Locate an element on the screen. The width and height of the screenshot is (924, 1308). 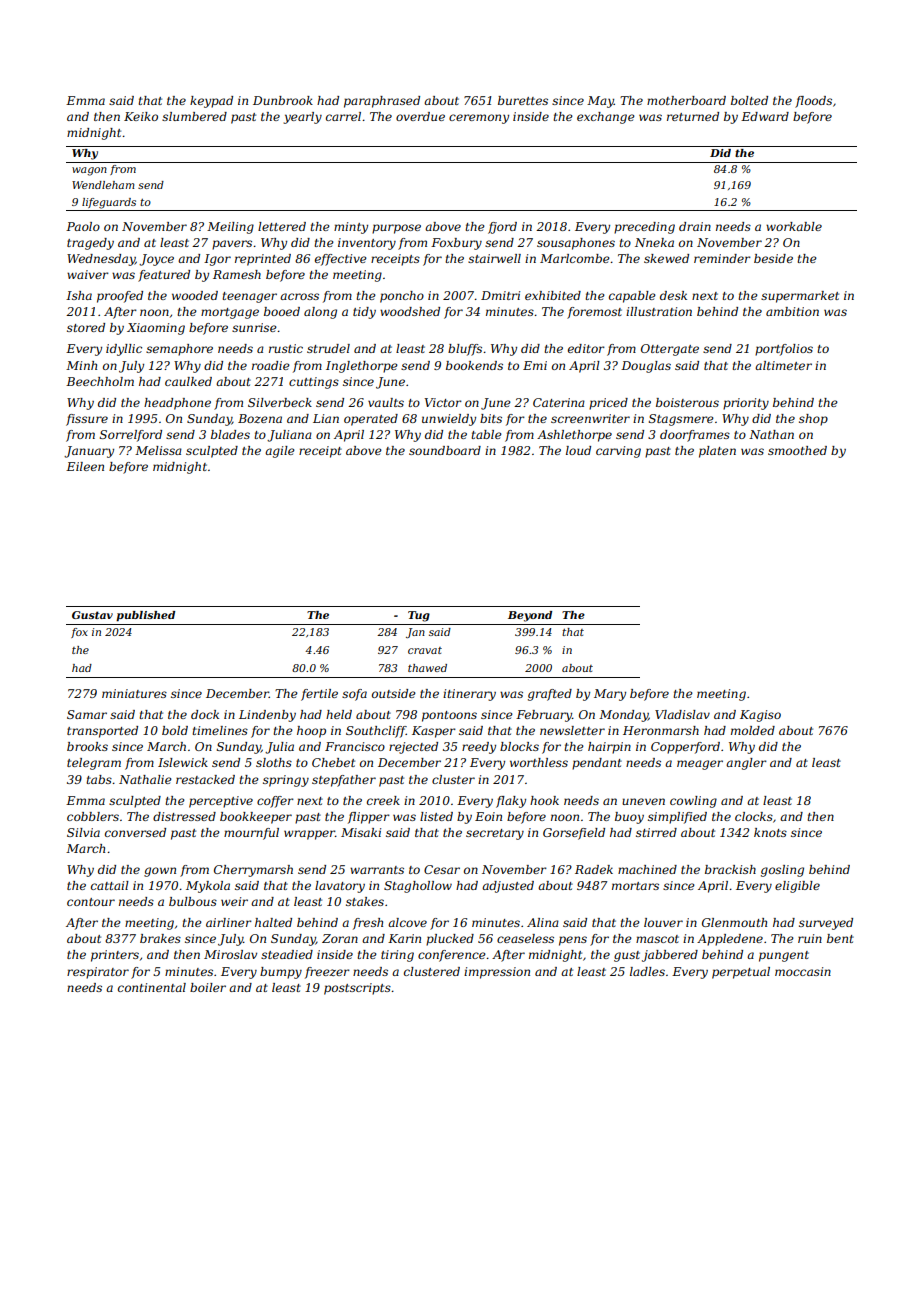
stepfather is located at coordinates (344, 781).
